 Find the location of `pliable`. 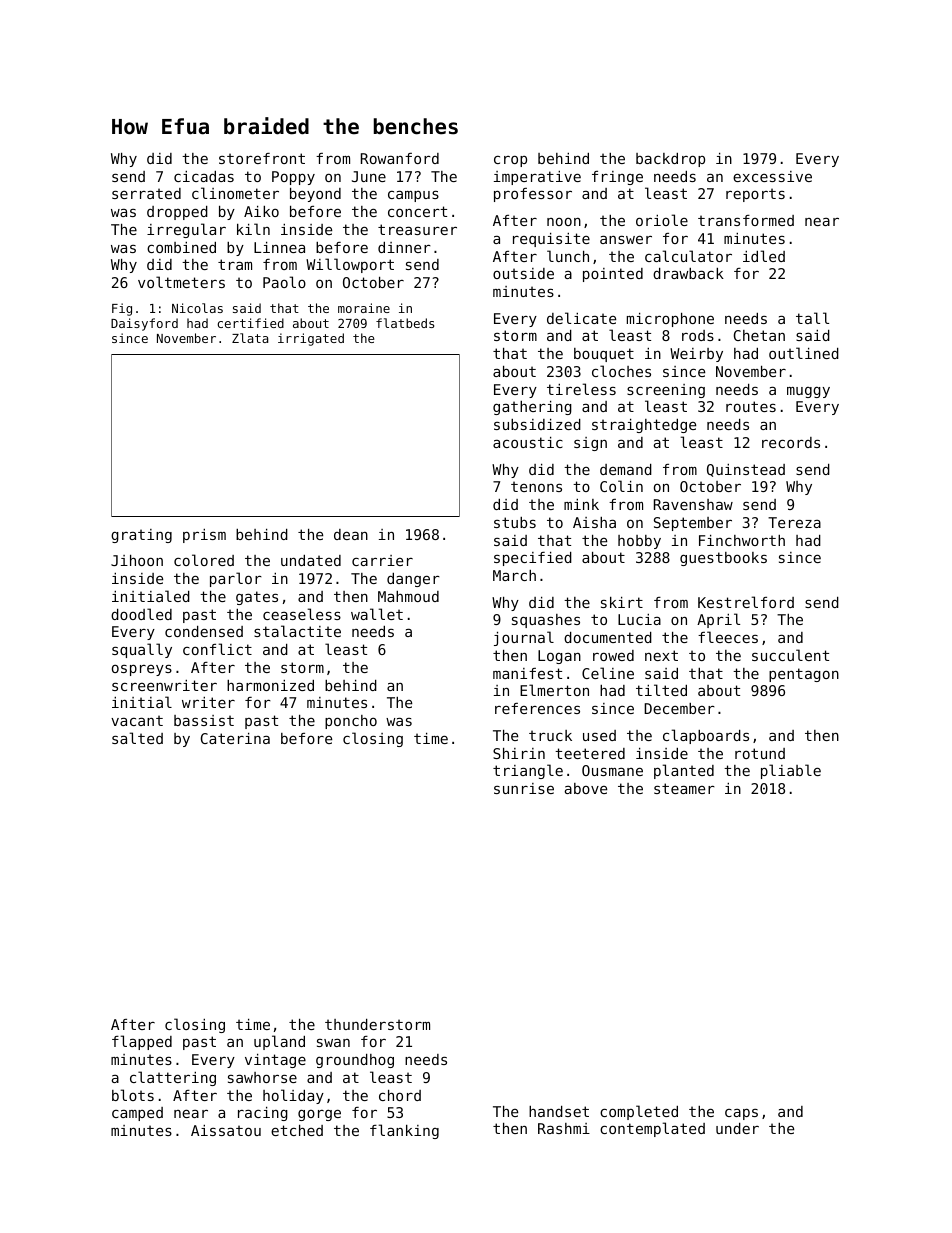

pliable is located at coordinates (791, 771).
